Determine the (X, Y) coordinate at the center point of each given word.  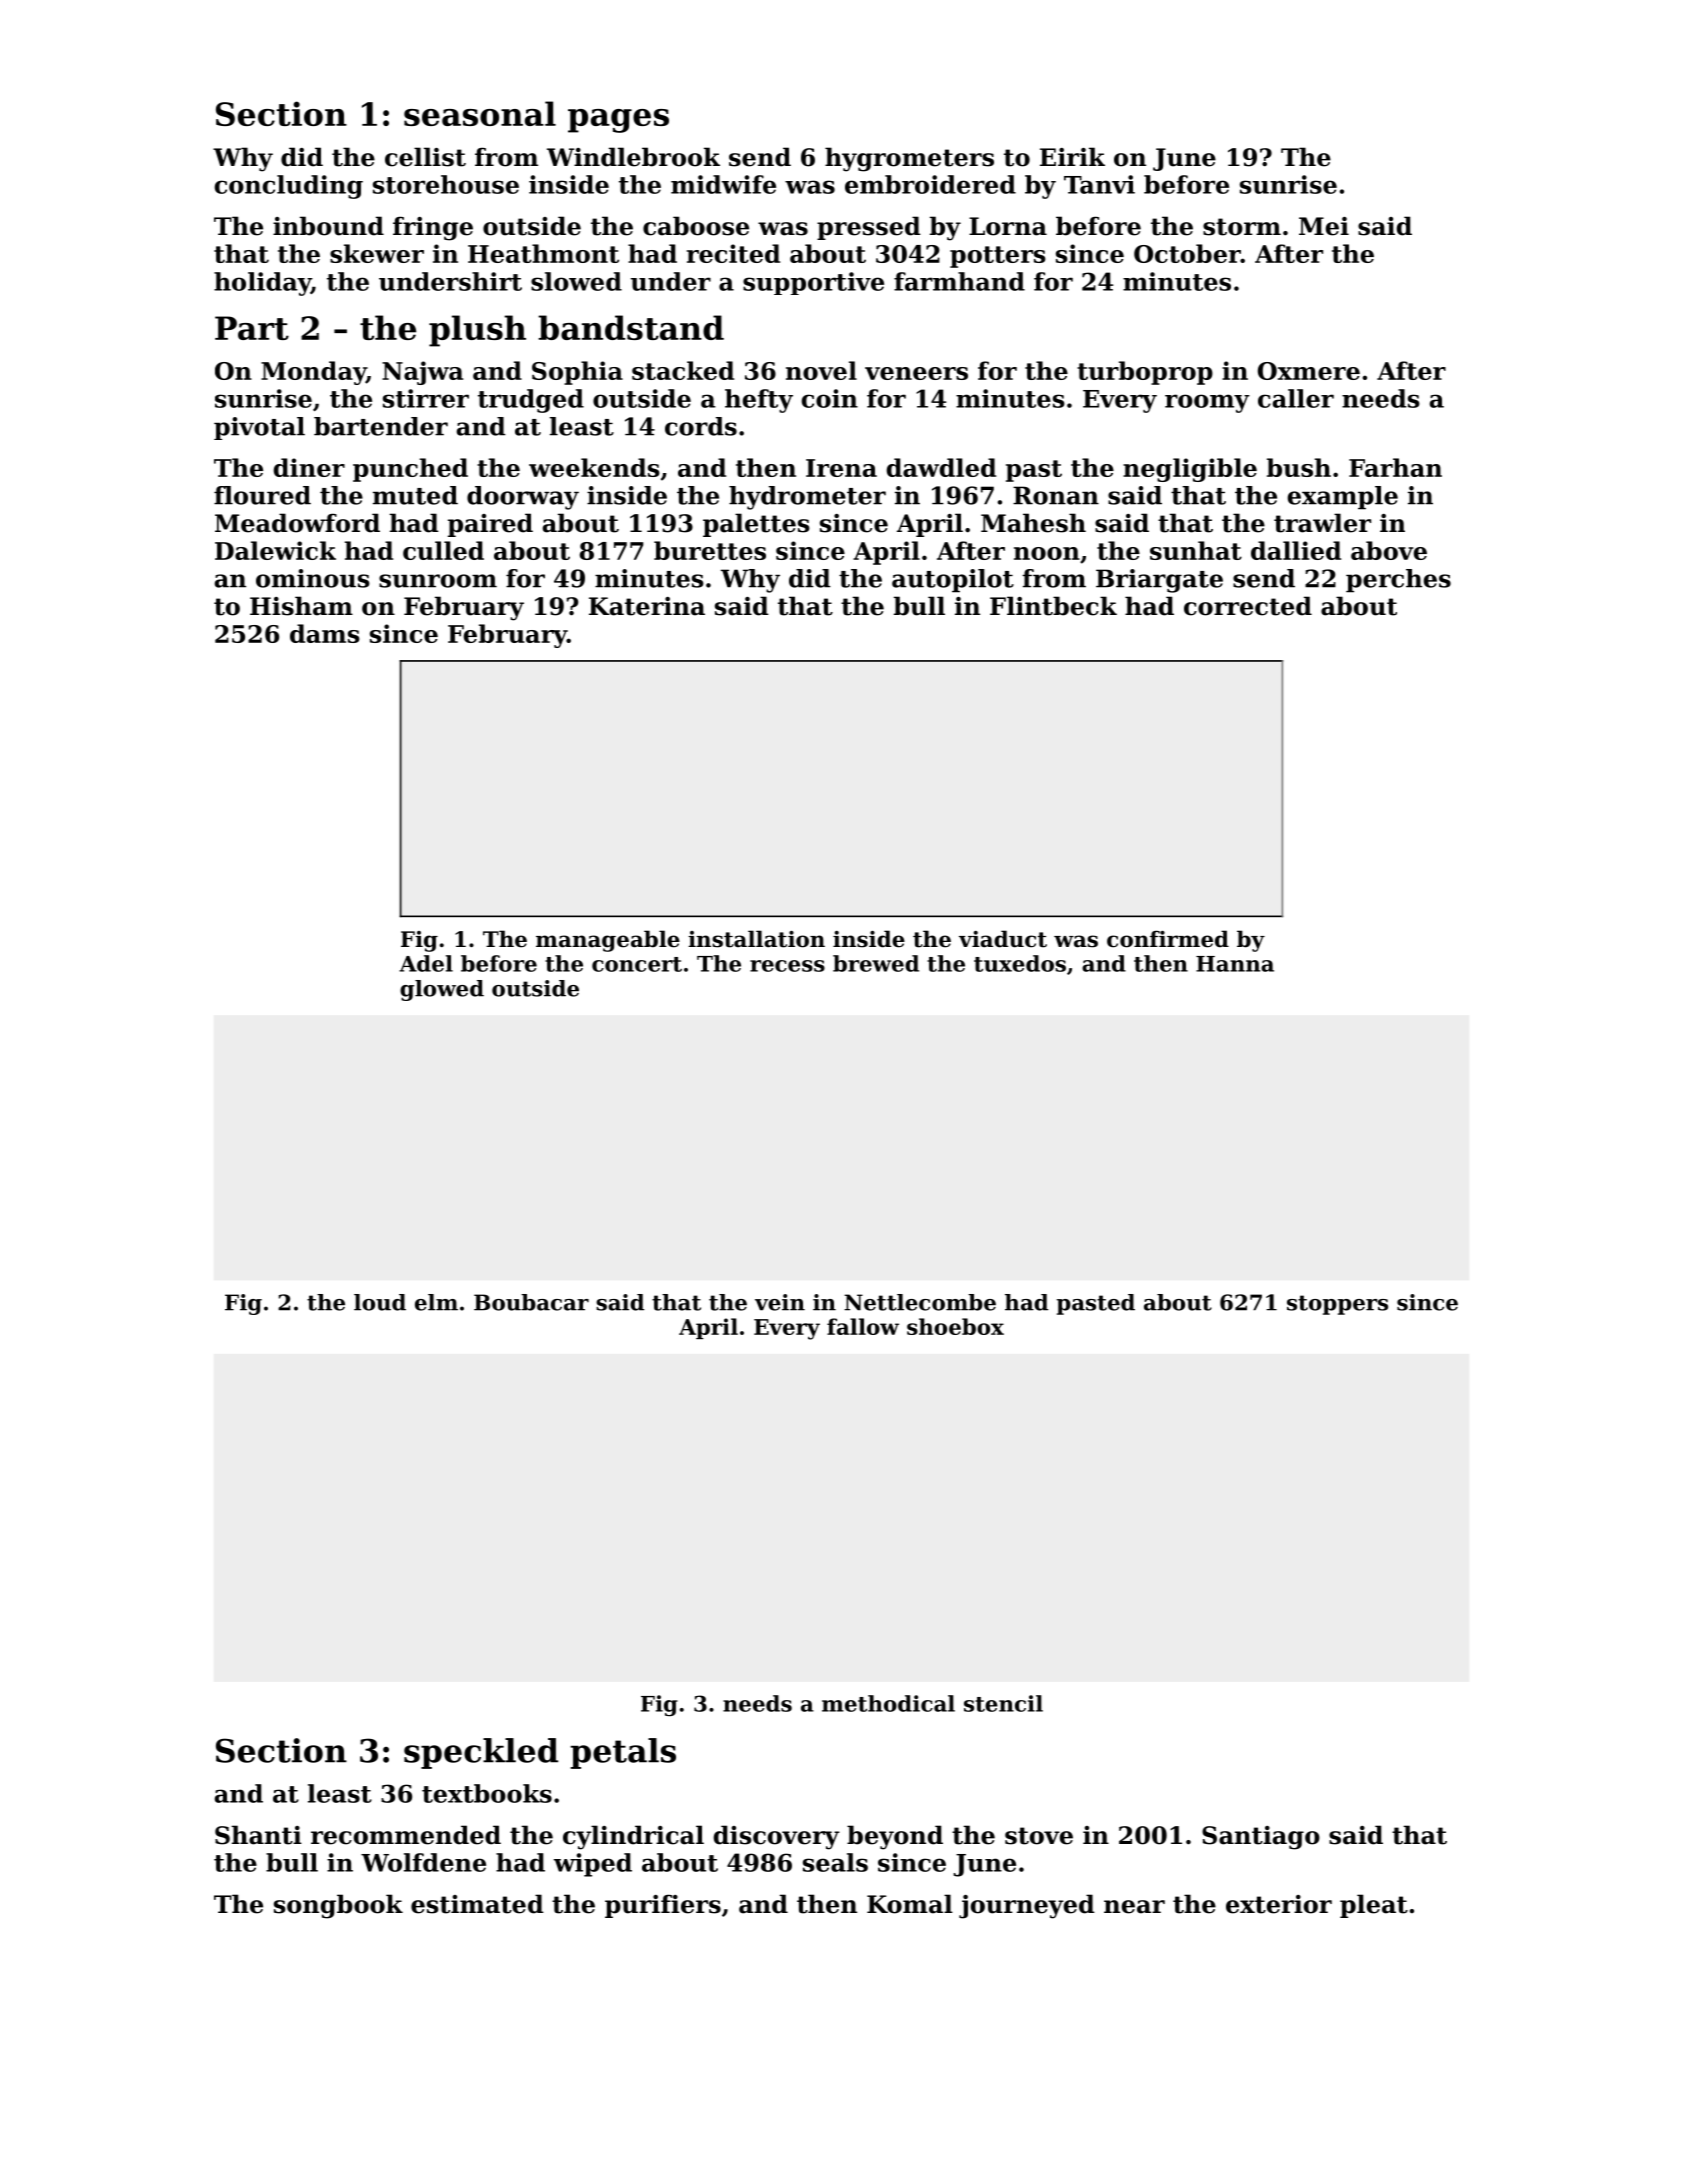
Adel (426, 963)
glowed (442, 990)
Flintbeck (1053, 606)
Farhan (1395, 467)
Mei (1324, 226)
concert (637, 964)
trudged (531, 401)
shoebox (955, 1326)
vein (780, 1302)
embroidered (930, 184)
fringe (433, 228)
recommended (406, 1835)
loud (380, 1302)
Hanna (1235, 964)
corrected (1248, 606)
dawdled (941, 467)
